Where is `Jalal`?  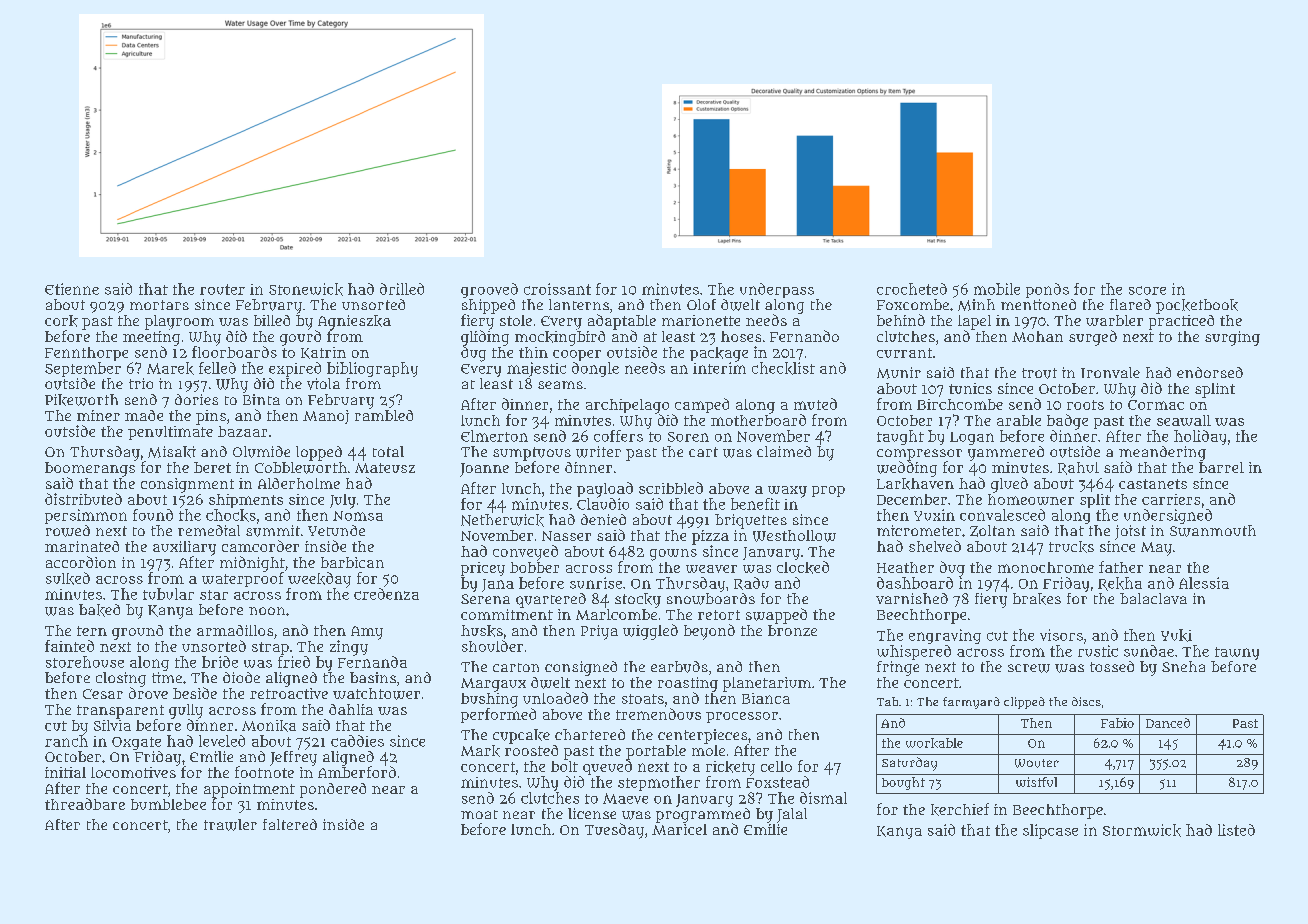 Jalal is located at coordinates (792, 815).
